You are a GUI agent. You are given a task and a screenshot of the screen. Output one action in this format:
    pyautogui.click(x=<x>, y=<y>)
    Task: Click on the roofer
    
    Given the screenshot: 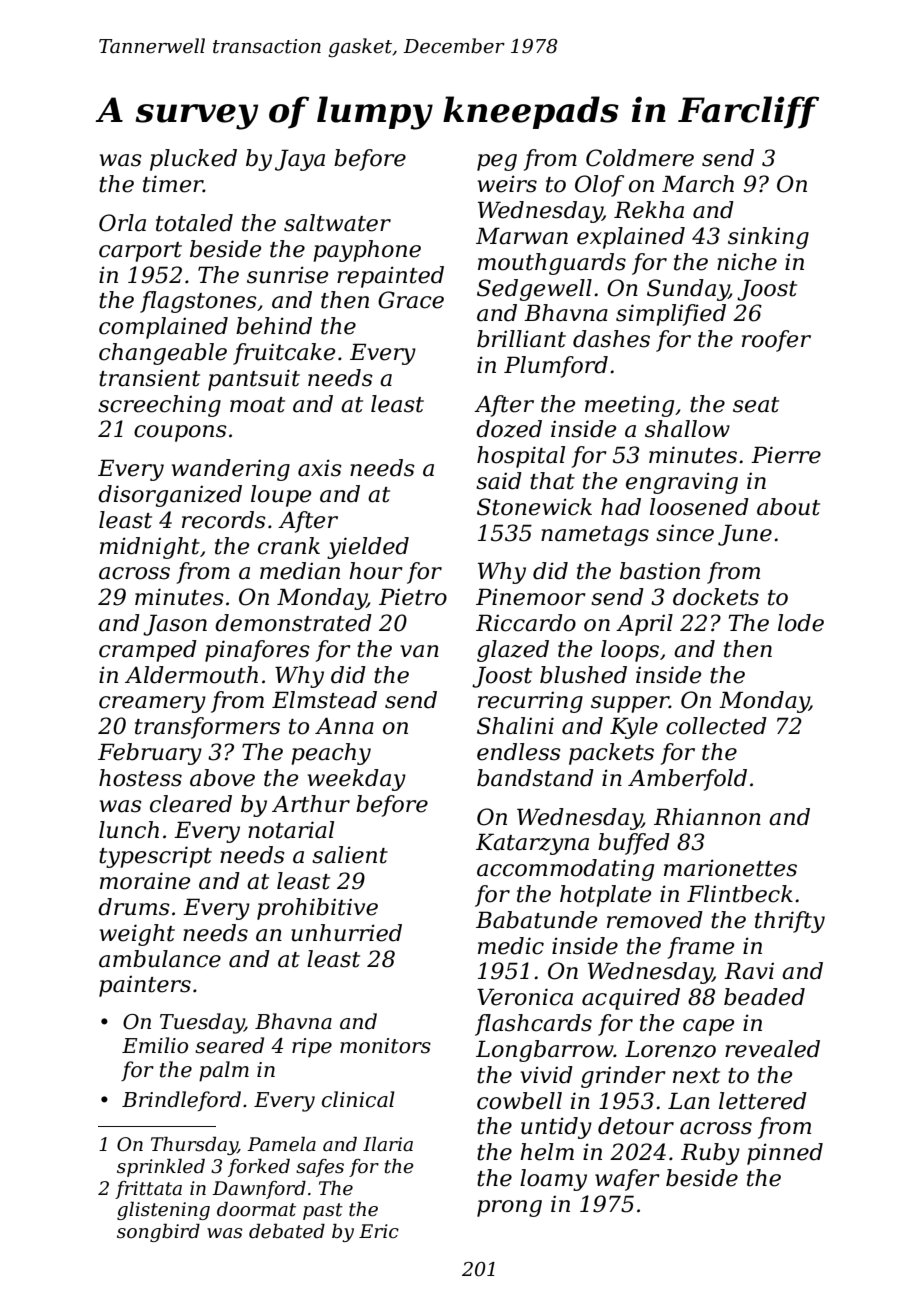 What is the action you would take?
    pyautogui.click(x=776, y=341)
